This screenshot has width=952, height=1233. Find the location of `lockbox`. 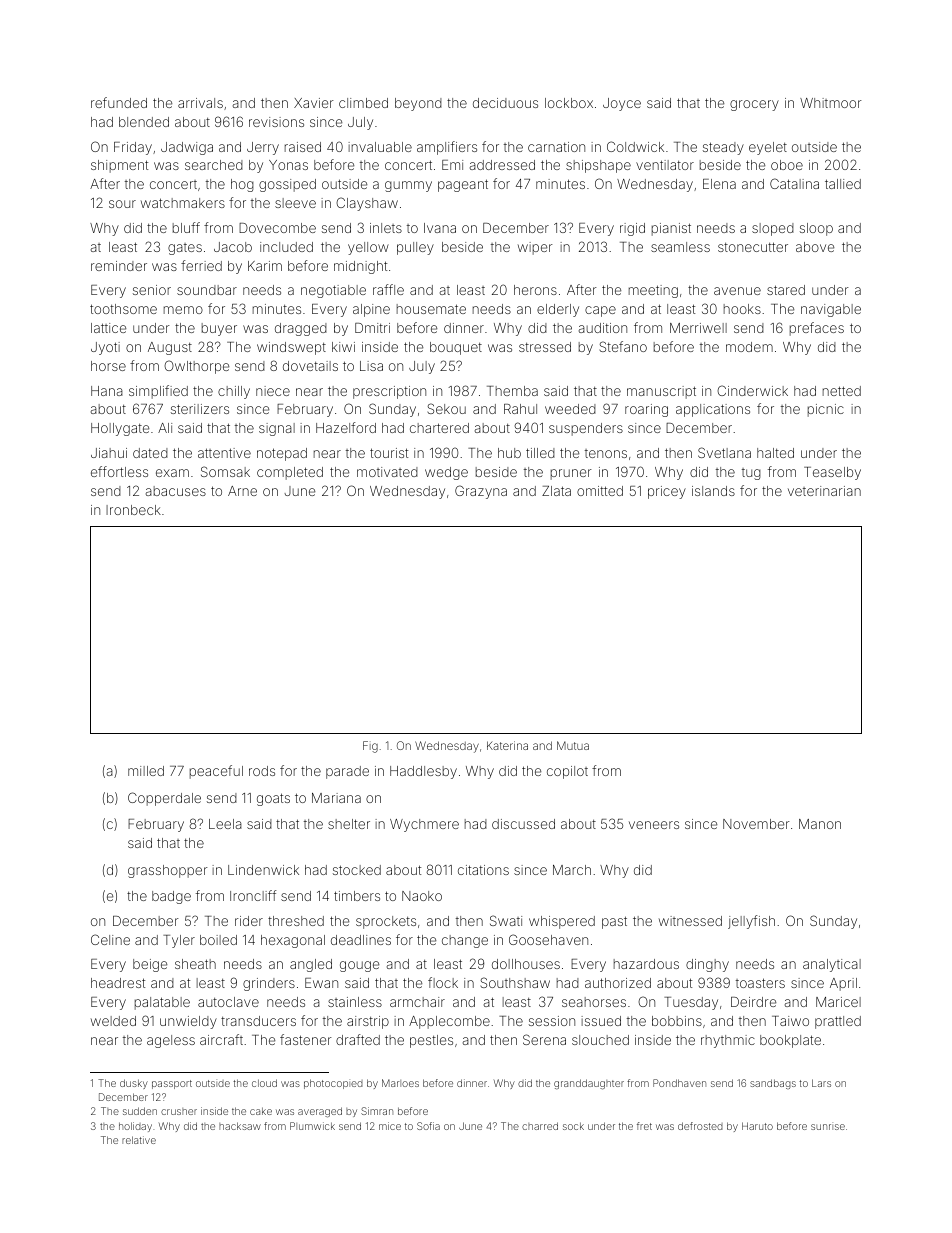

lockbox is located at coordinates (569, 103).
